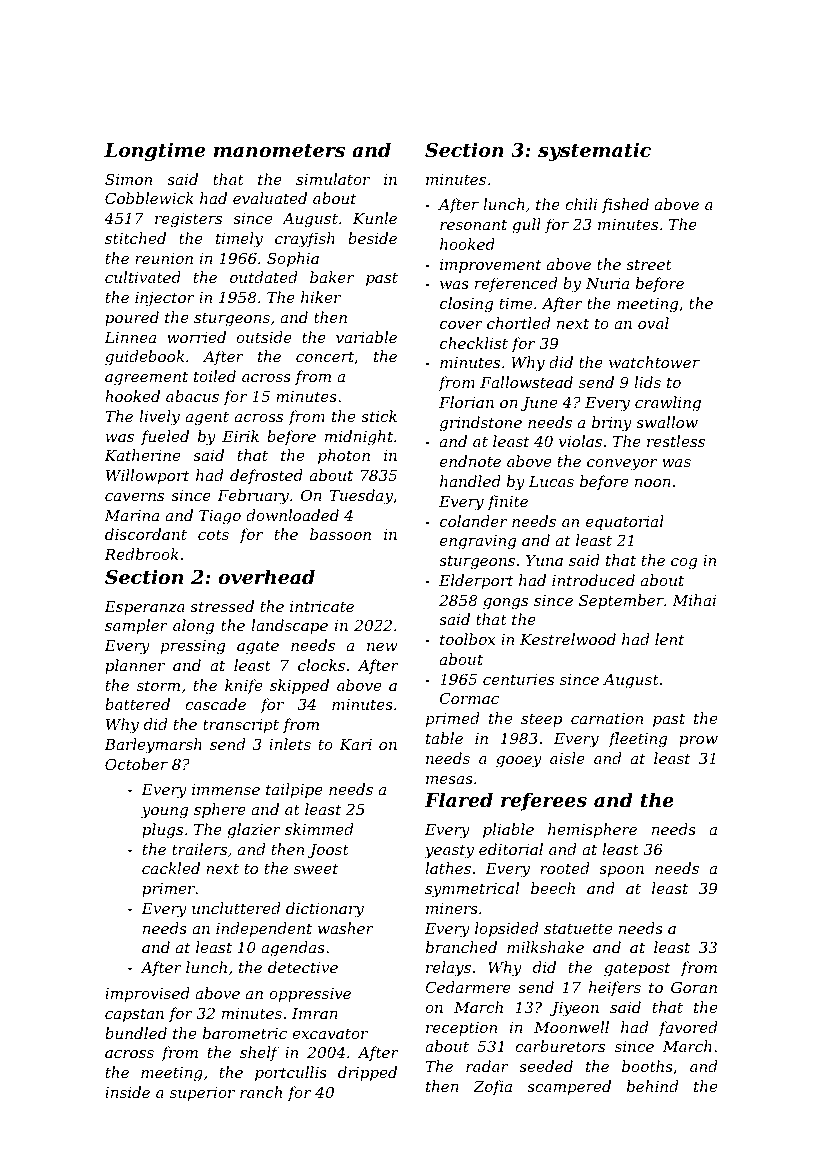 Image resolution: width=823 pixels, height=1168 pixels. Describe the element at coordinates (319, 829) in the image. I see `skimmed` at that location.
